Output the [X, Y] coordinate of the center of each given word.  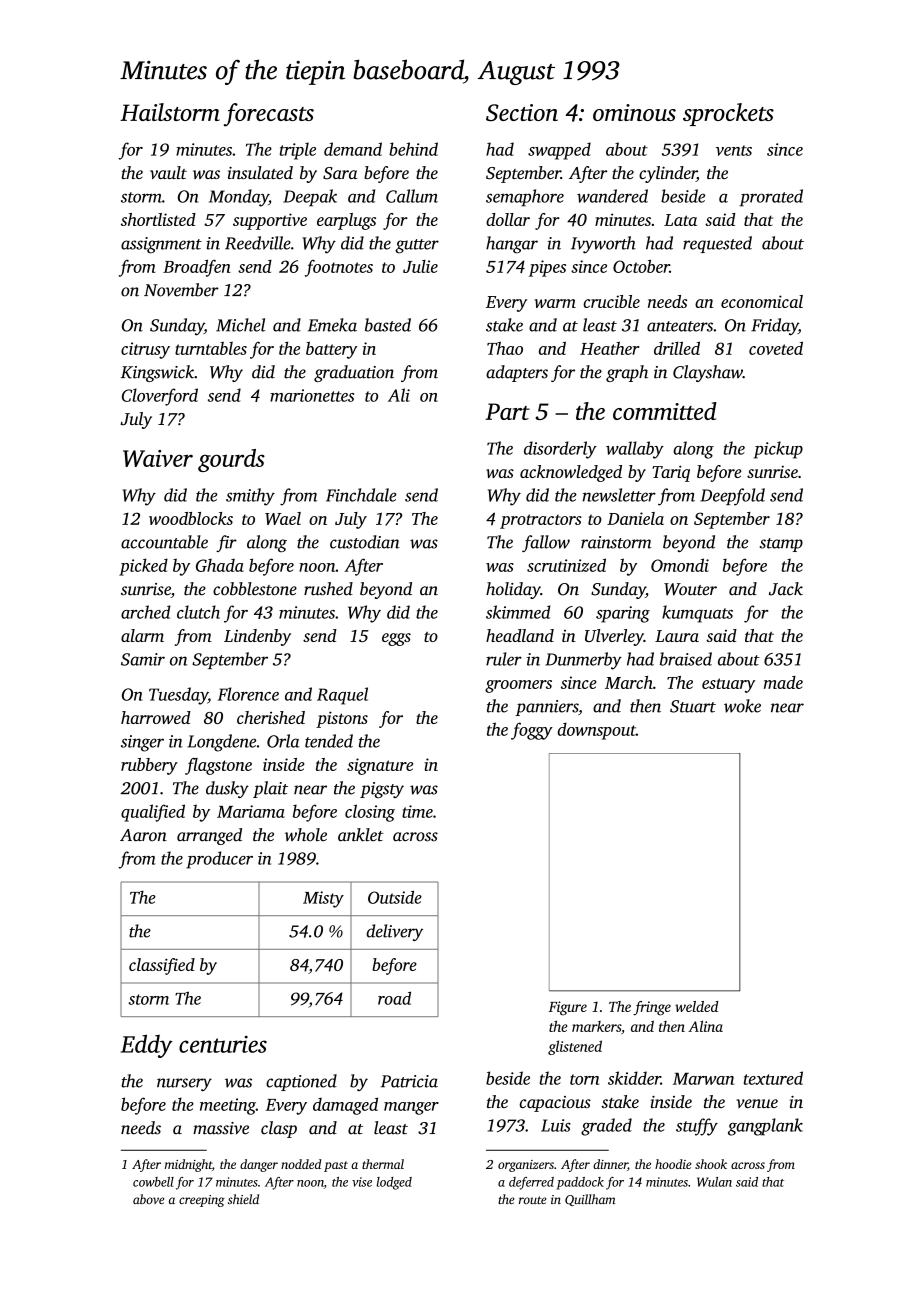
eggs [396, 639]
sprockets [728, 114]
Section [522, 113]
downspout [597, 731]
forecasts [269, 115]
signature [380, 766]
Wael [283, 518]
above [148, 1199]
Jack [786, 589]
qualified [153, 813]
